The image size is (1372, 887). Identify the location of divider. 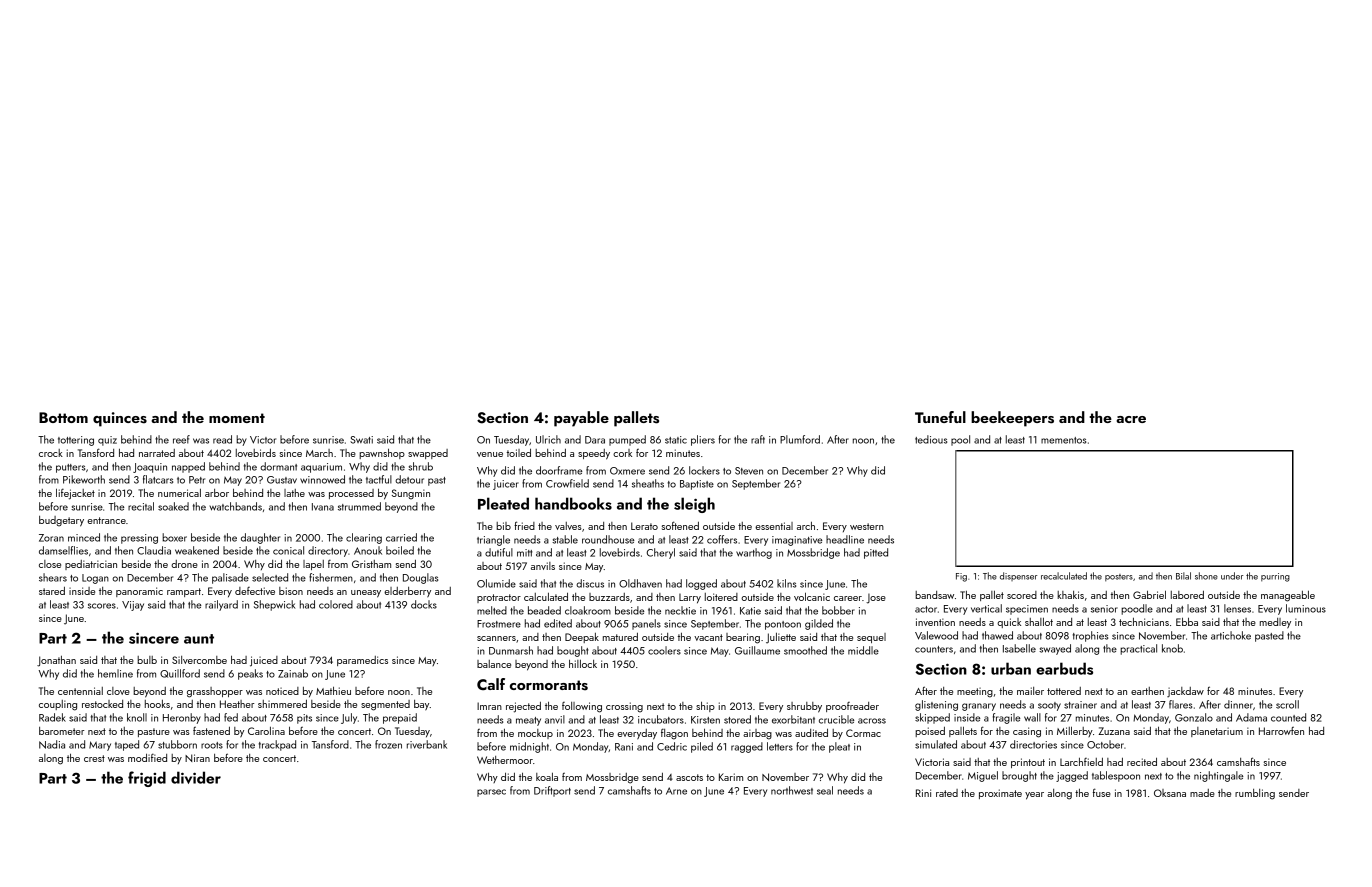
(196, 777).
